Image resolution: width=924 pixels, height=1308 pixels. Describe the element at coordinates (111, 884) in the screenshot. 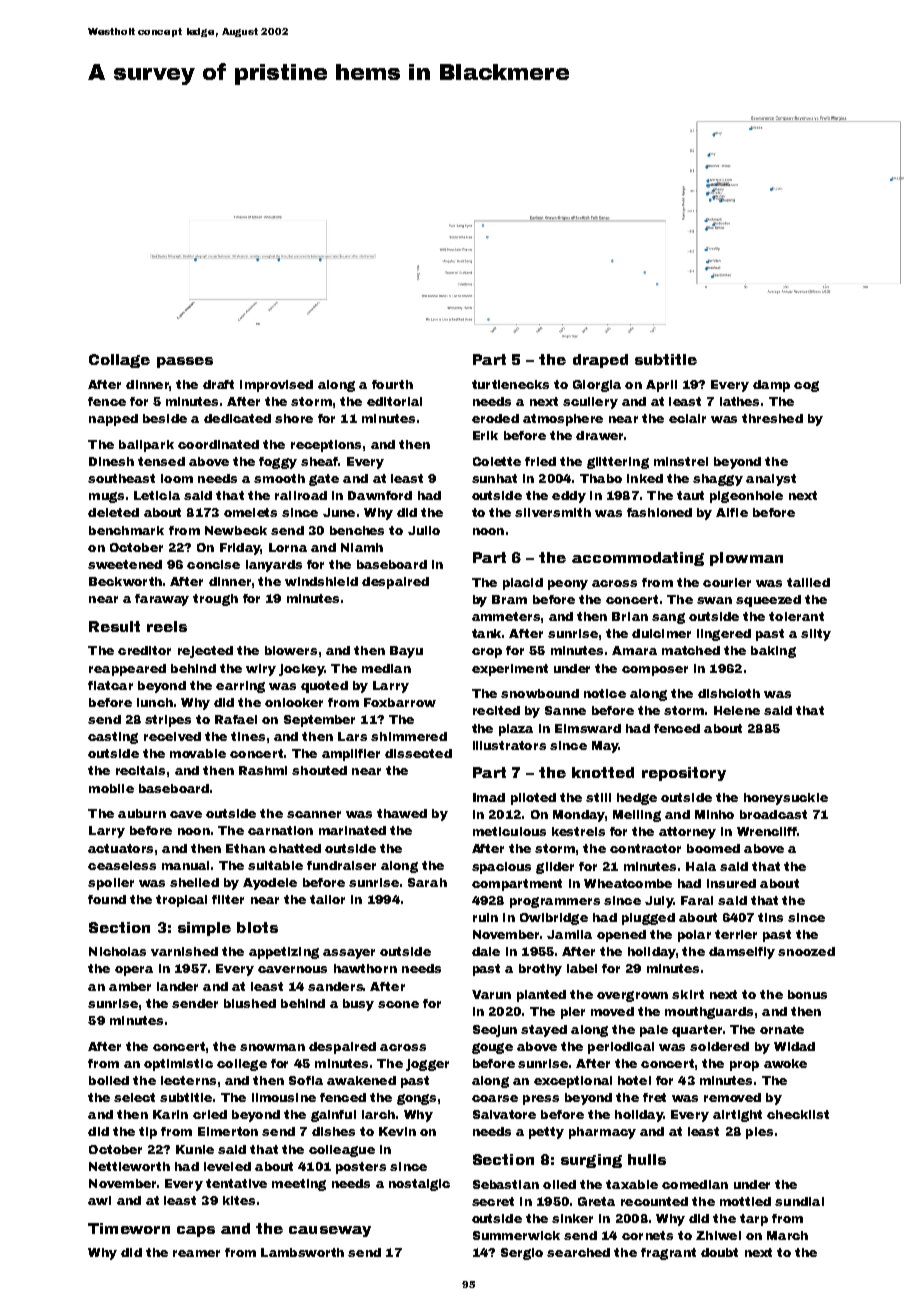

I see `spoiler` at that location.
